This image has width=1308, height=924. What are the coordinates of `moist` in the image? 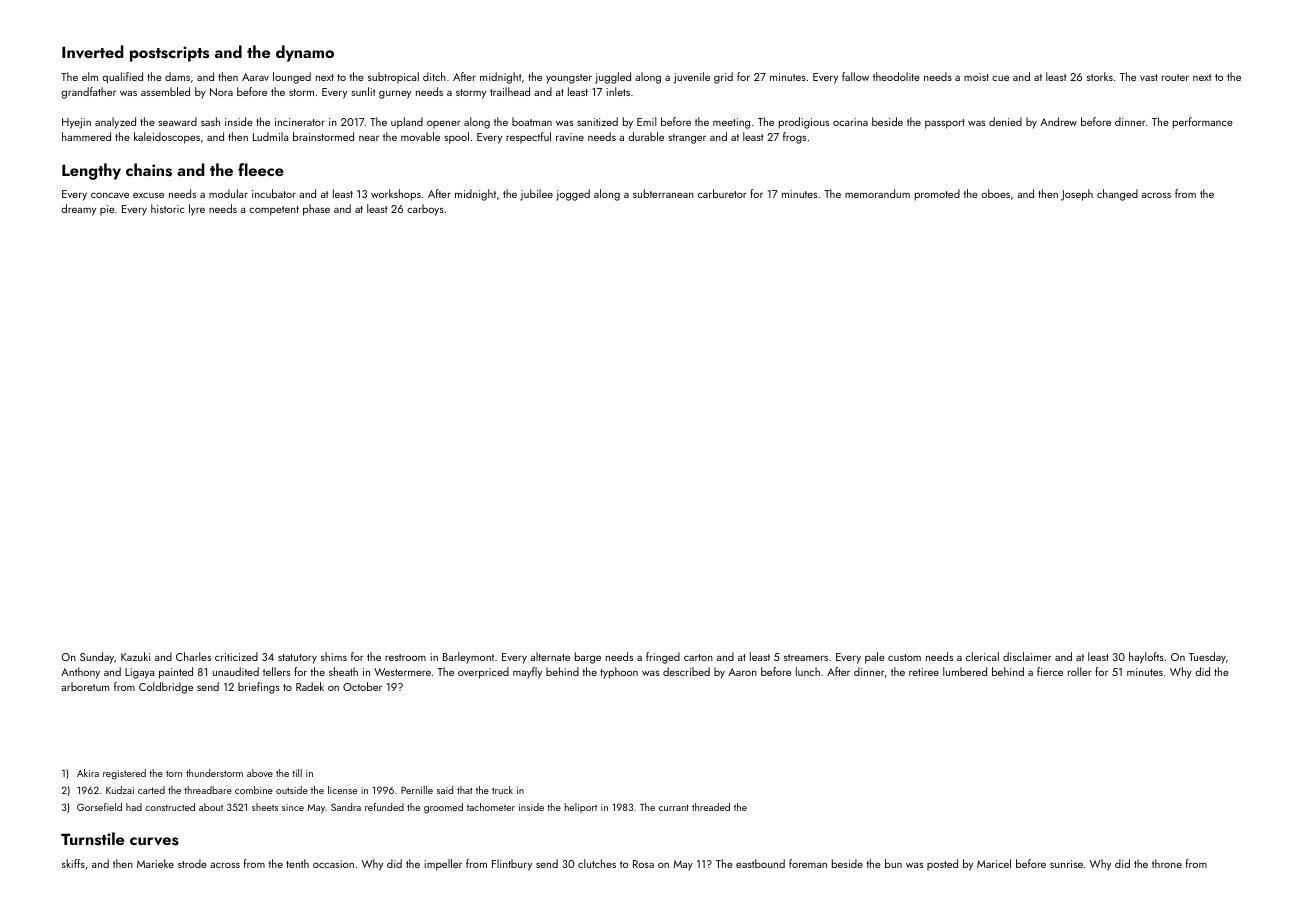 It's located at (976, 77).
